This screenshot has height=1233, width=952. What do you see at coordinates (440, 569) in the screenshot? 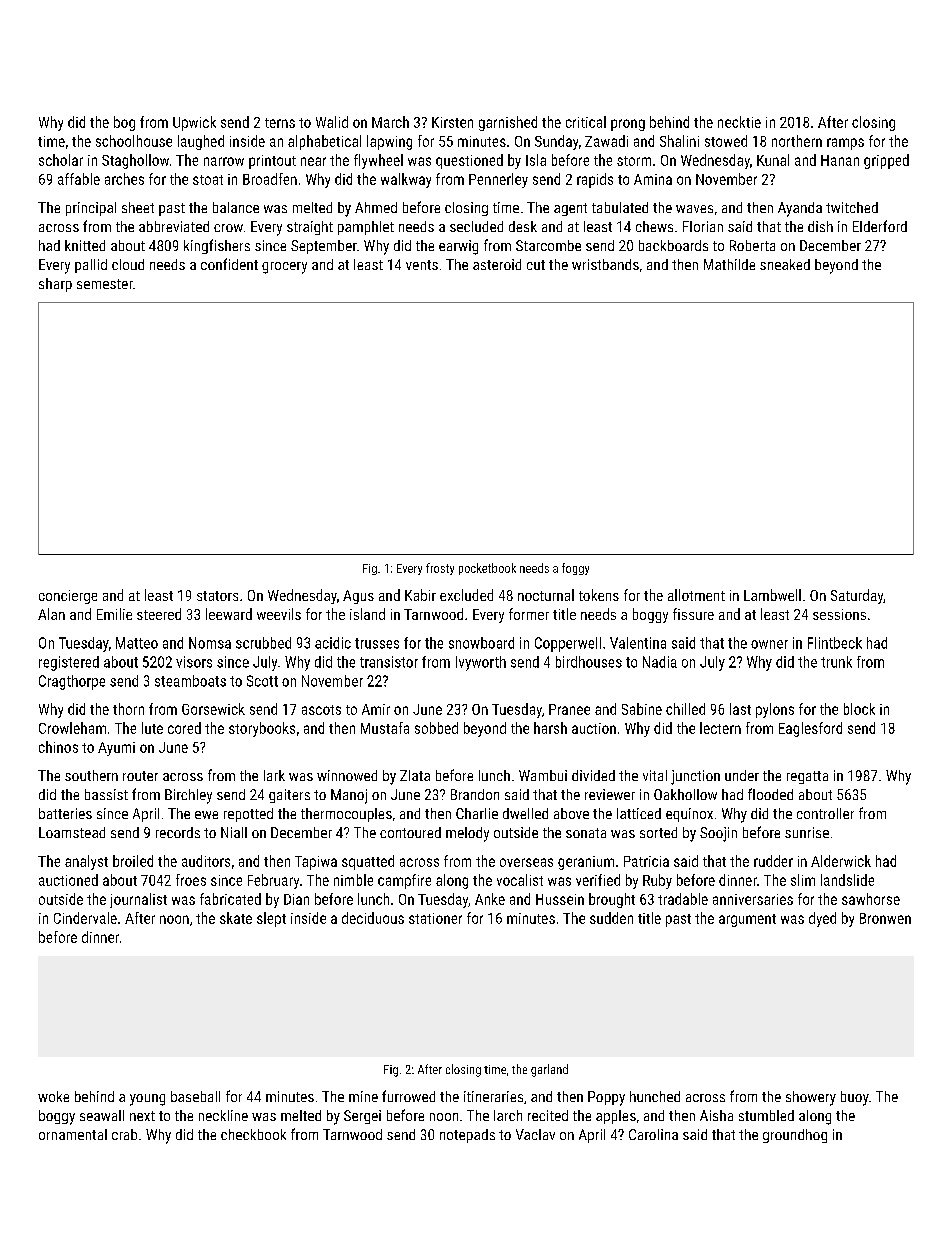
I see `frosty` at bounding box center [440, 569].
